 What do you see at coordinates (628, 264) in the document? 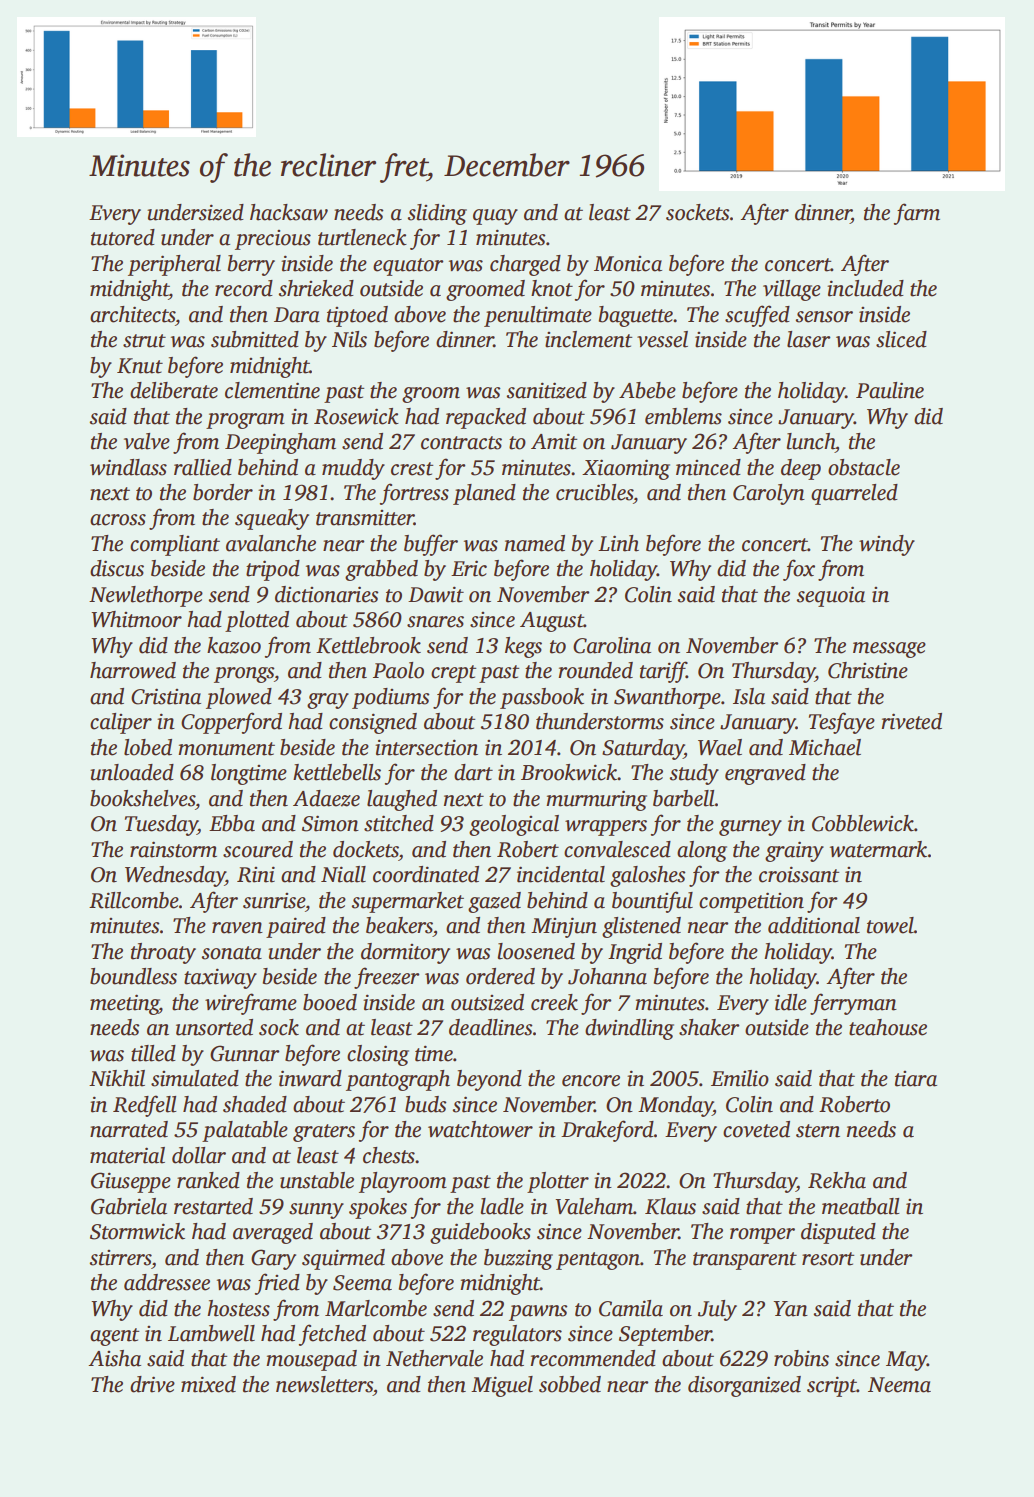
I see `Monica` at bounding box center [628, 264].
